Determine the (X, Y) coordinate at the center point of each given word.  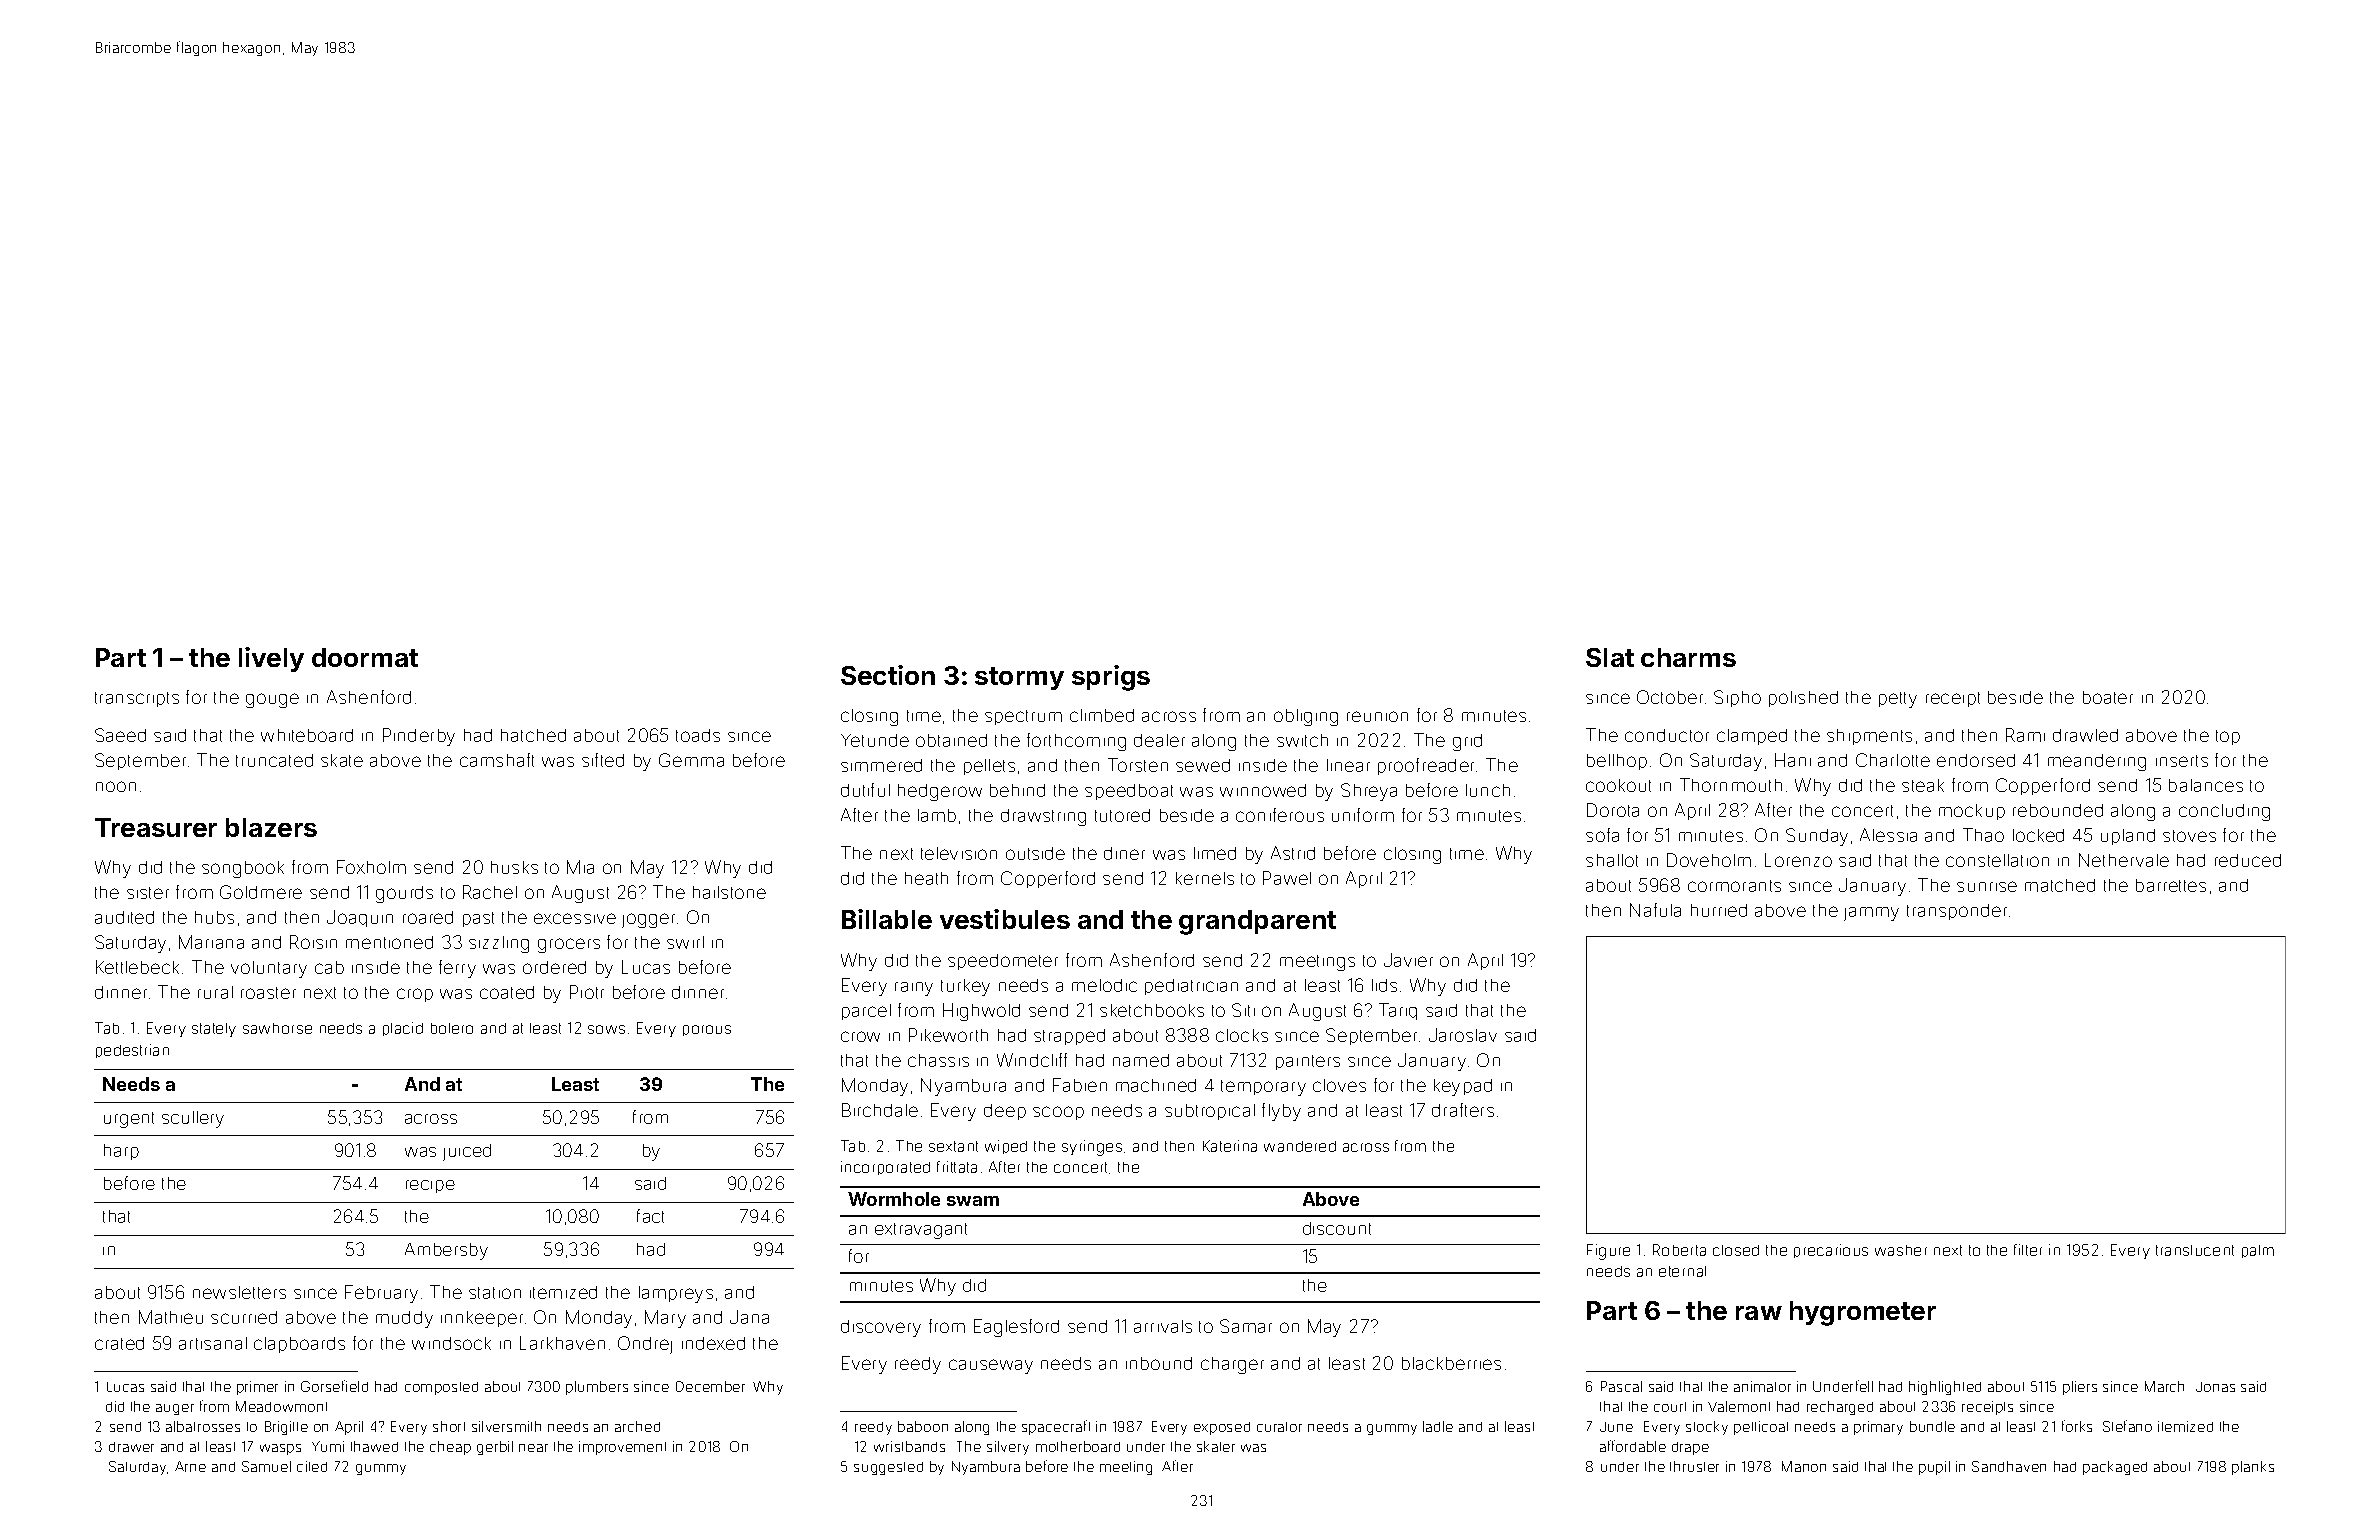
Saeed (120, 735)
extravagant (921, 1231)
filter (2028, 1250)
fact (650, 1216)
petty (1898, 700)
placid (403, 1029)
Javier (1408, 960)
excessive (575, 918)
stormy (1019, 678)
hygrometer (1863, 1313)
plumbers (597, 1388)
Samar (1246, 1326)
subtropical (1210, 1112)
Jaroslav (1463, 1035)
